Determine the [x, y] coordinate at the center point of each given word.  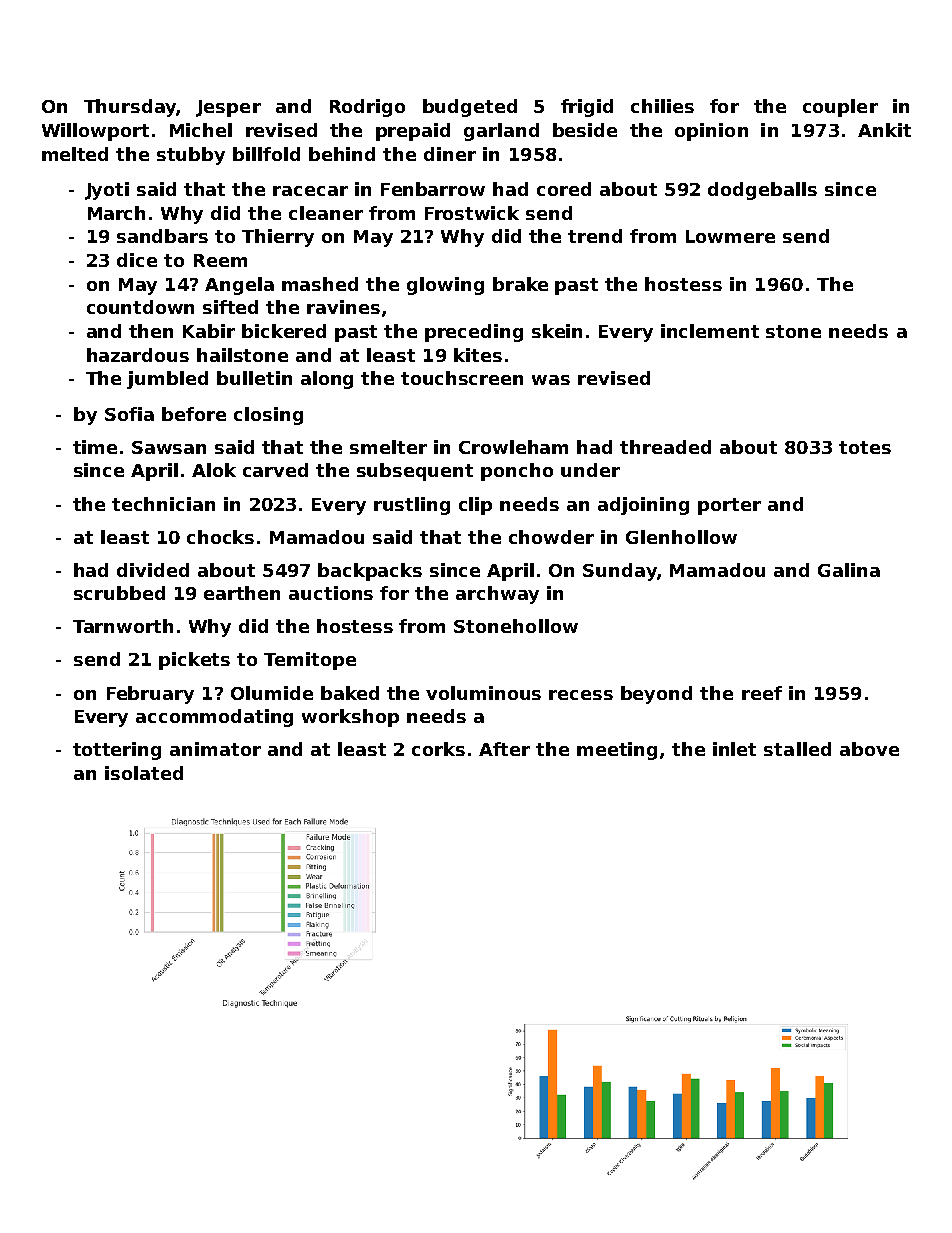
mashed [320, 284]
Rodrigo [367, 108]
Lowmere [730, 236]
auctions [331, 593]
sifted [230, 307]
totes [865, 447]
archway [497, 595]
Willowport [95, 132]
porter [729, 506]
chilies [662, 106]
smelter [388, 447]
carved [275, 470]
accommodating [214, 718]
